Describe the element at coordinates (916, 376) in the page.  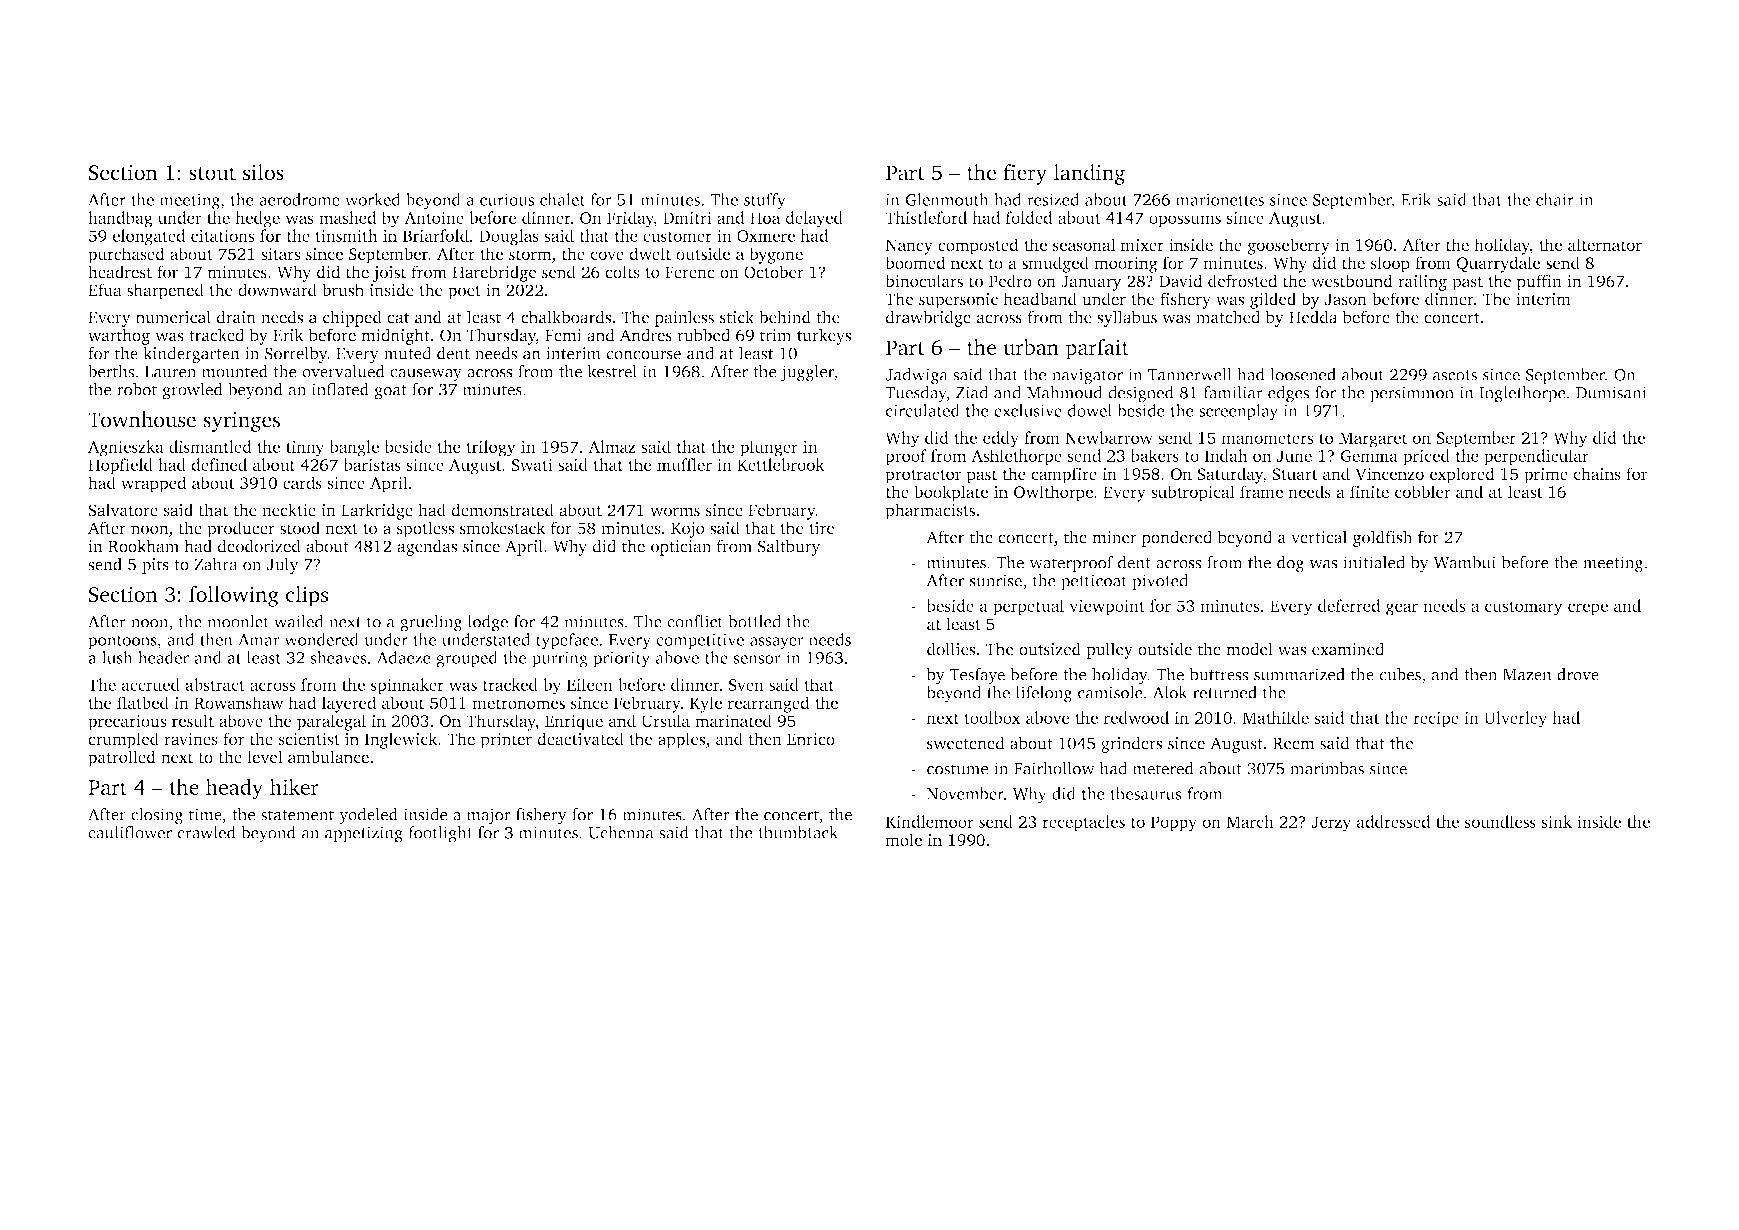
I see `Jadwiga` at that location.
